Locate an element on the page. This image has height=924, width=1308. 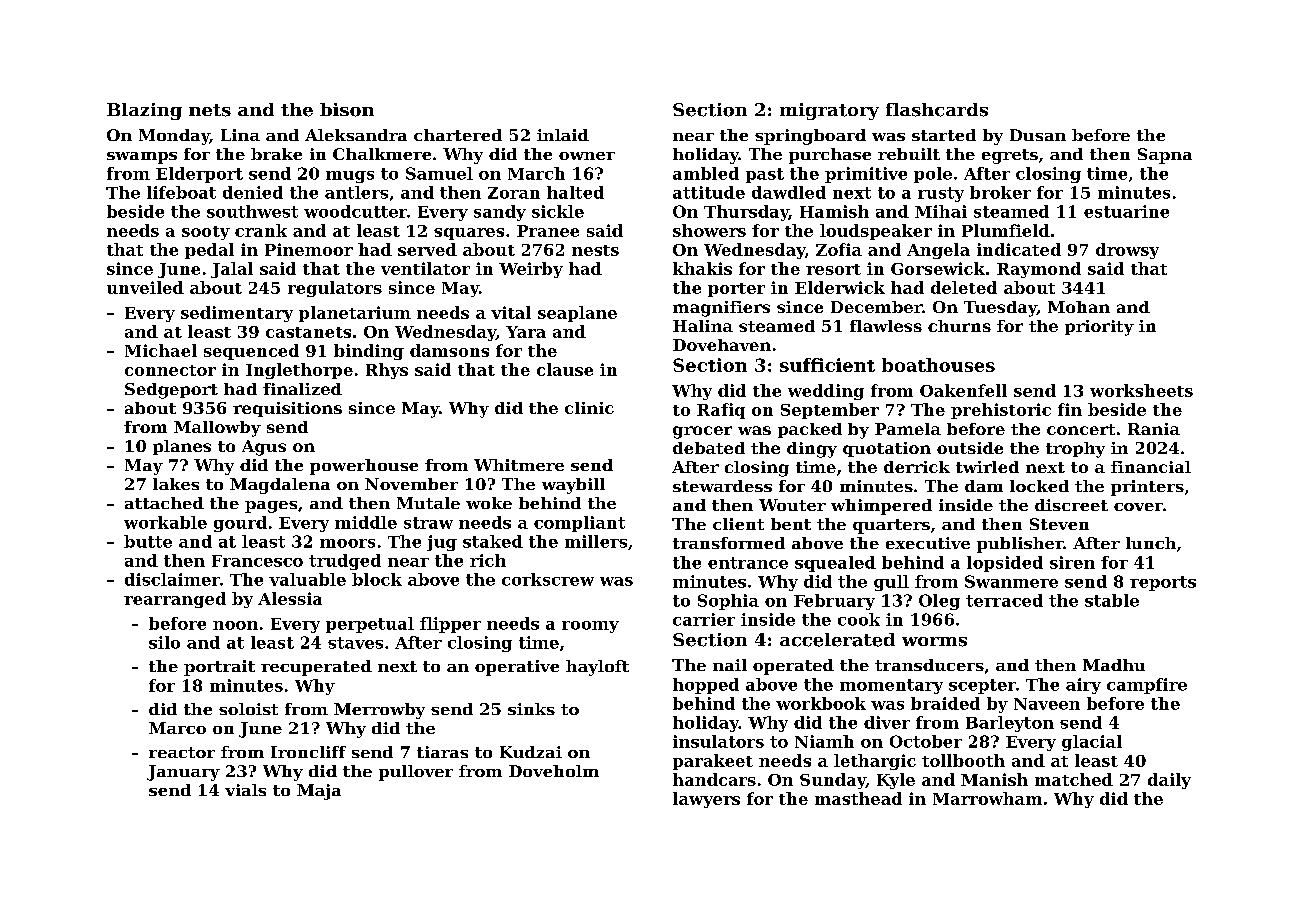
Steven is located at coordinates (1059, 524).
